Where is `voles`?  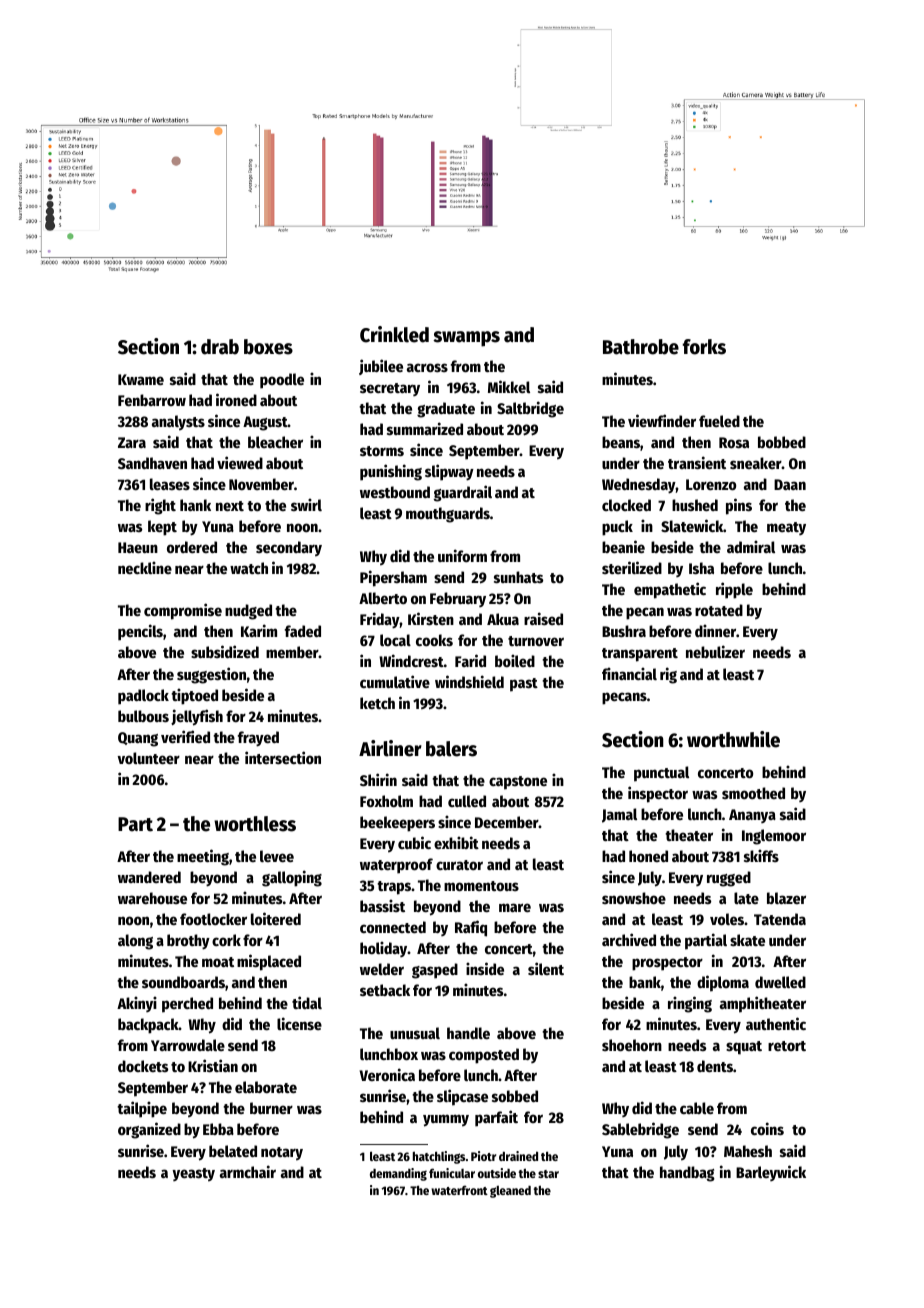 voles is located at coordinates (727, 919).
